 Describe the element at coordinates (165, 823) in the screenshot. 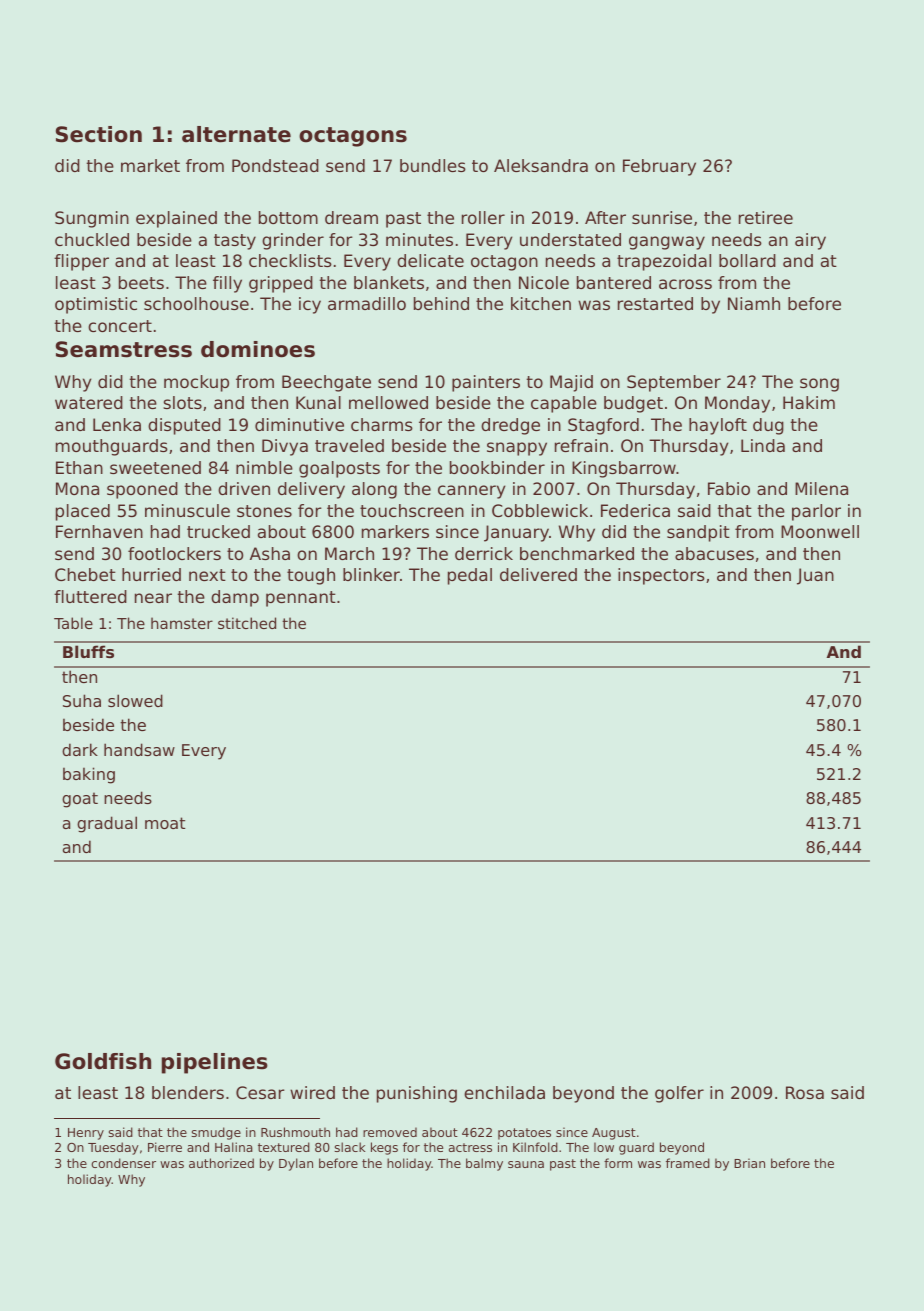

I see `moat` at that location.
